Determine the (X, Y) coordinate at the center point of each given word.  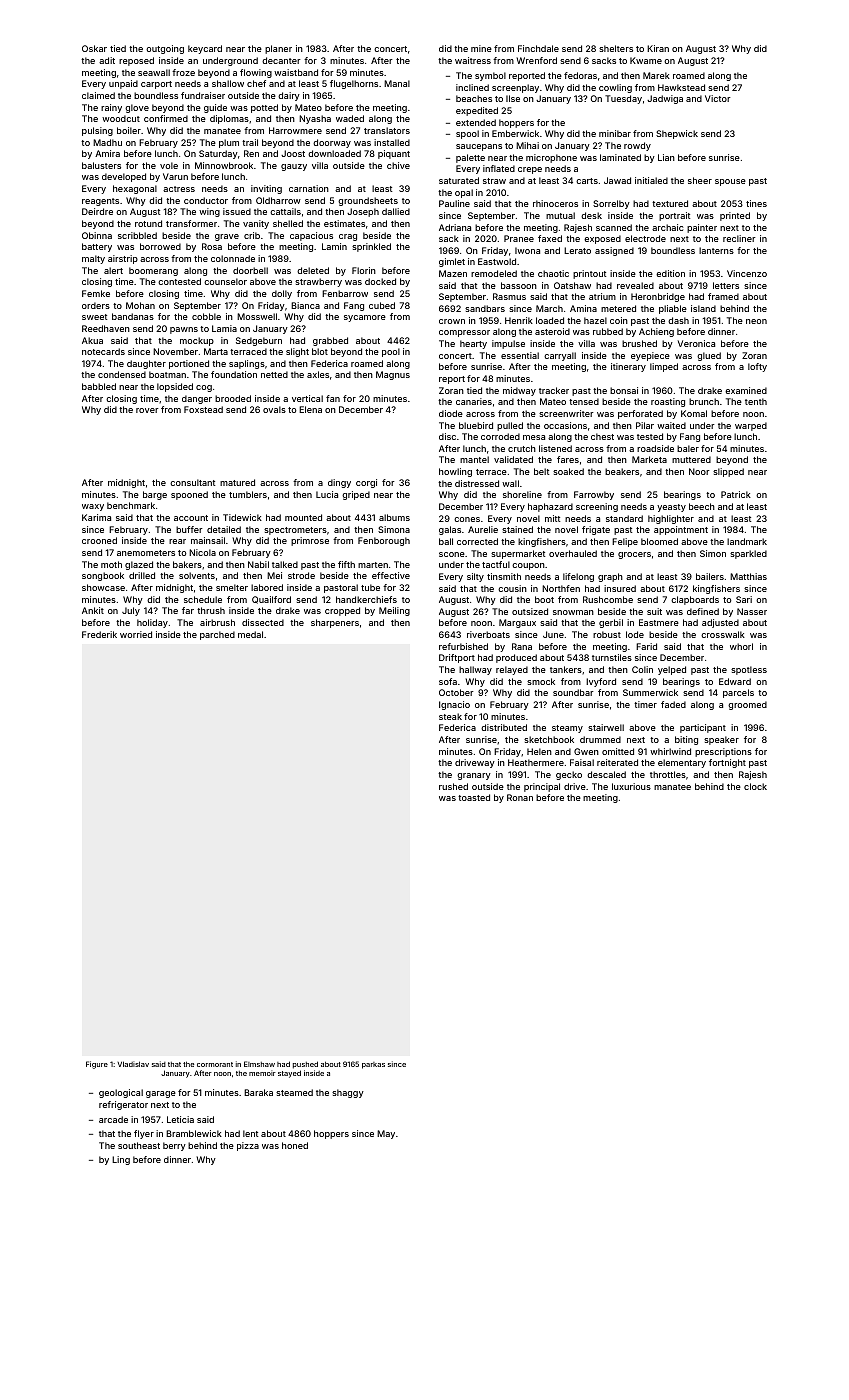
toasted (474, 797)
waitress (473, 60)
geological (121, 1093)
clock (755, 786)
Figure (97, 1065)
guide (215, 108)
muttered (691, 459)
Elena (310, 409)
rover (147, 410)
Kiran (658, 48)
